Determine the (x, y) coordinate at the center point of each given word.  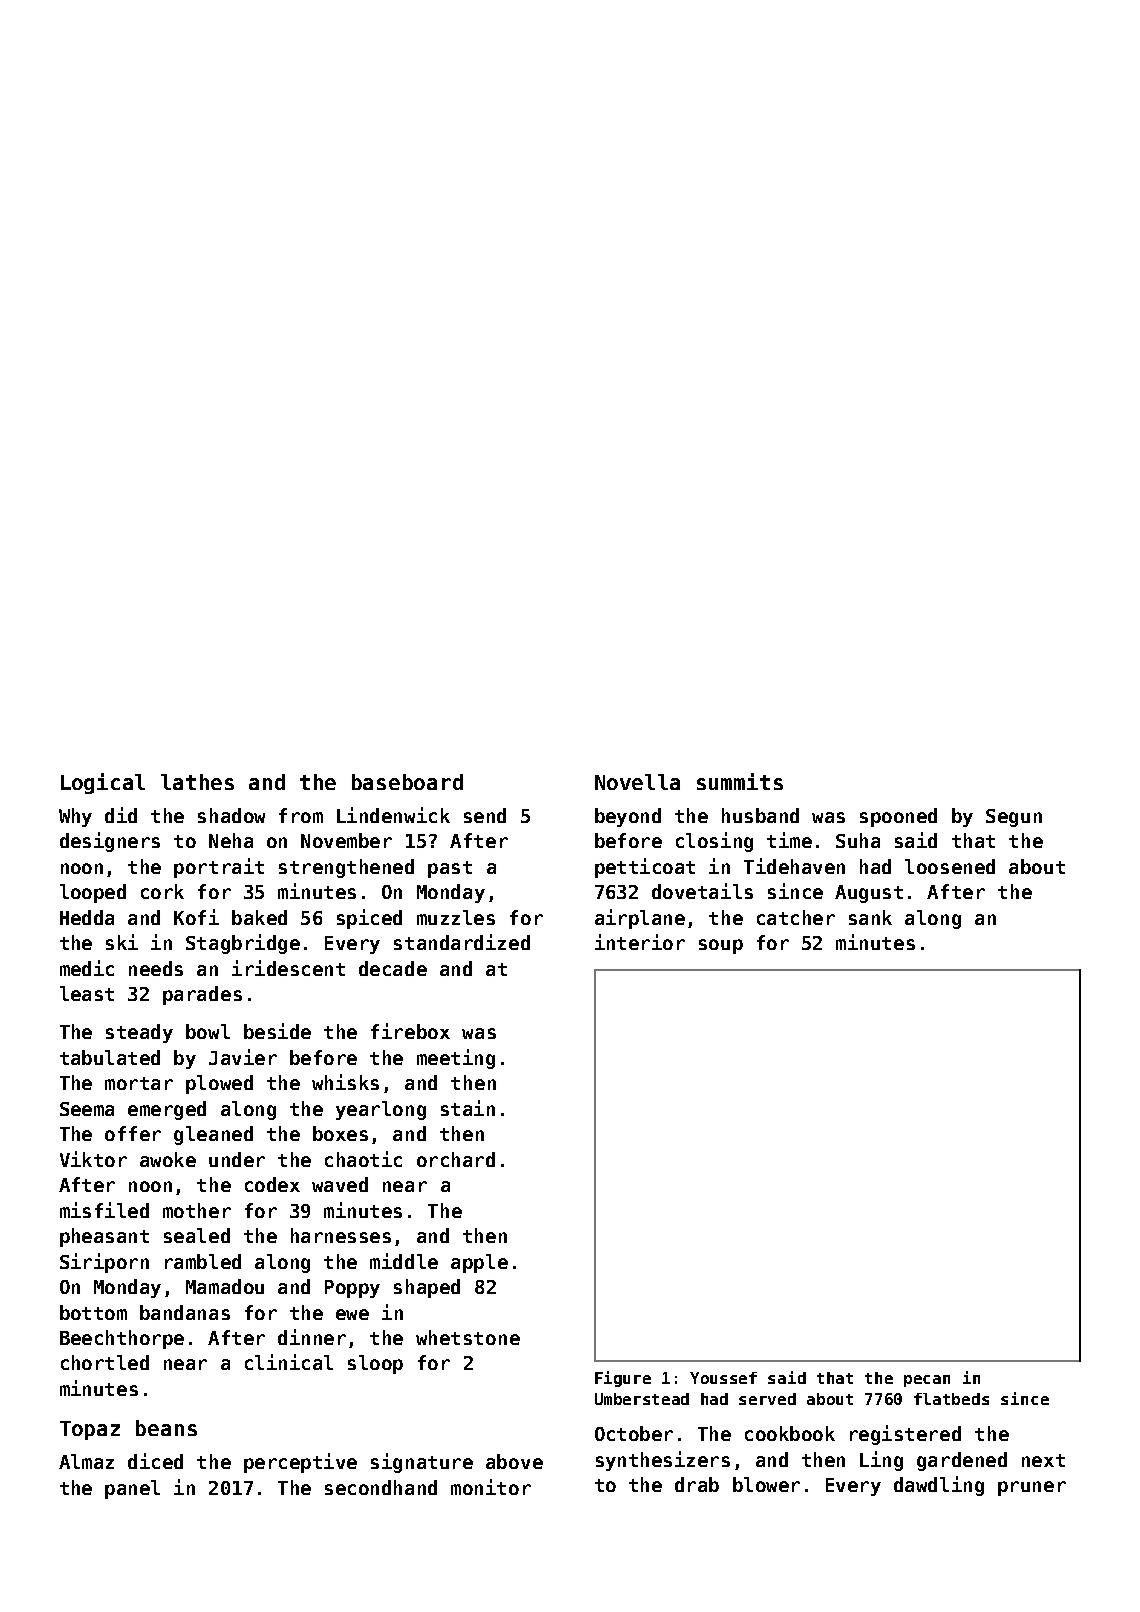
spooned (898, 817)
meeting (456, 1059)
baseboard (407, 782)
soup (721, 946)
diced (155, 1461)
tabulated (110, 1057)
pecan (927, 1381)
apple (479, 1263)
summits (740, 781)
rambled (203, 1261)
